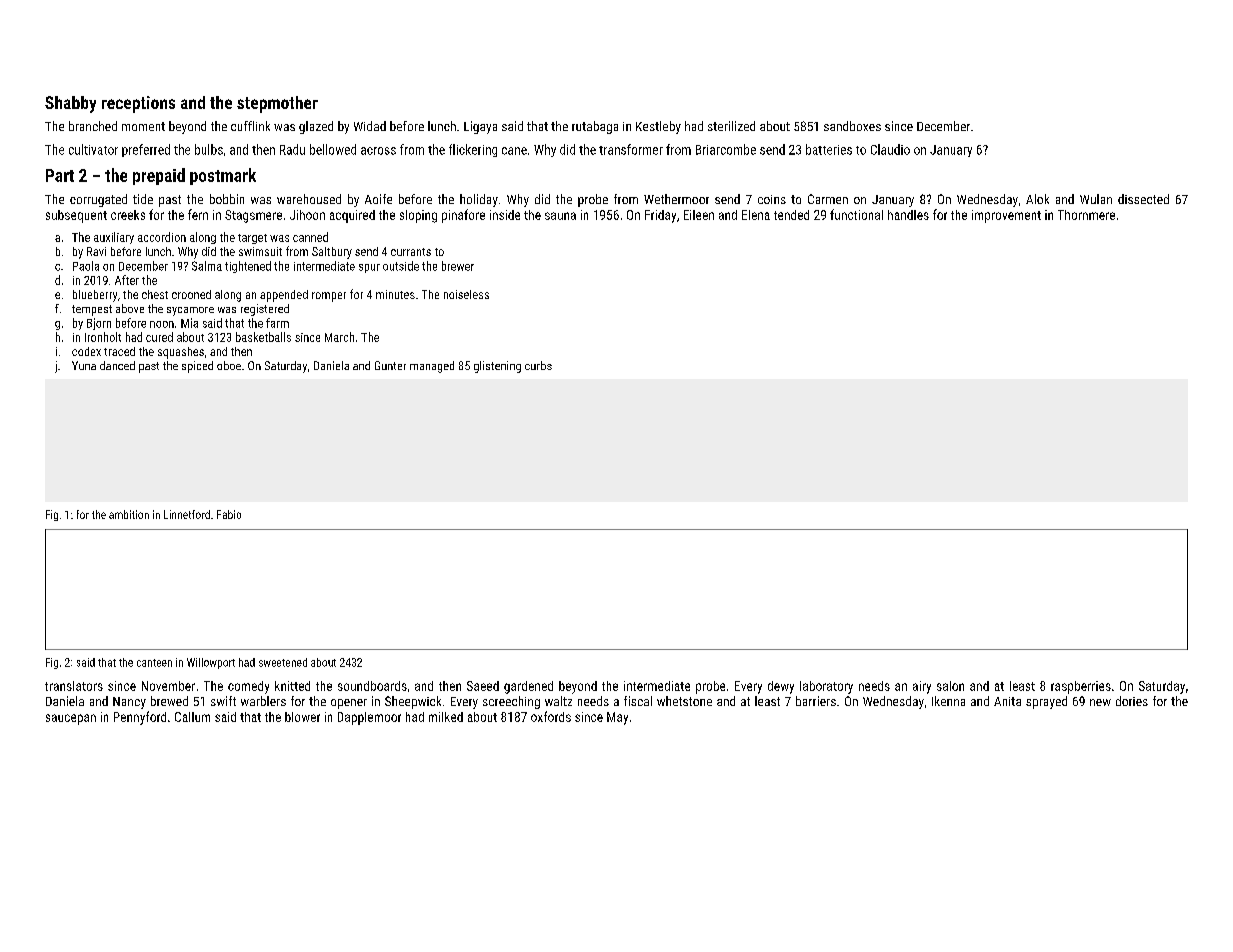 This screenshot has width=1233, height=952. Describe the element at coordinates (229, 514) in the screenshot. I see `Fabio` at that location.
